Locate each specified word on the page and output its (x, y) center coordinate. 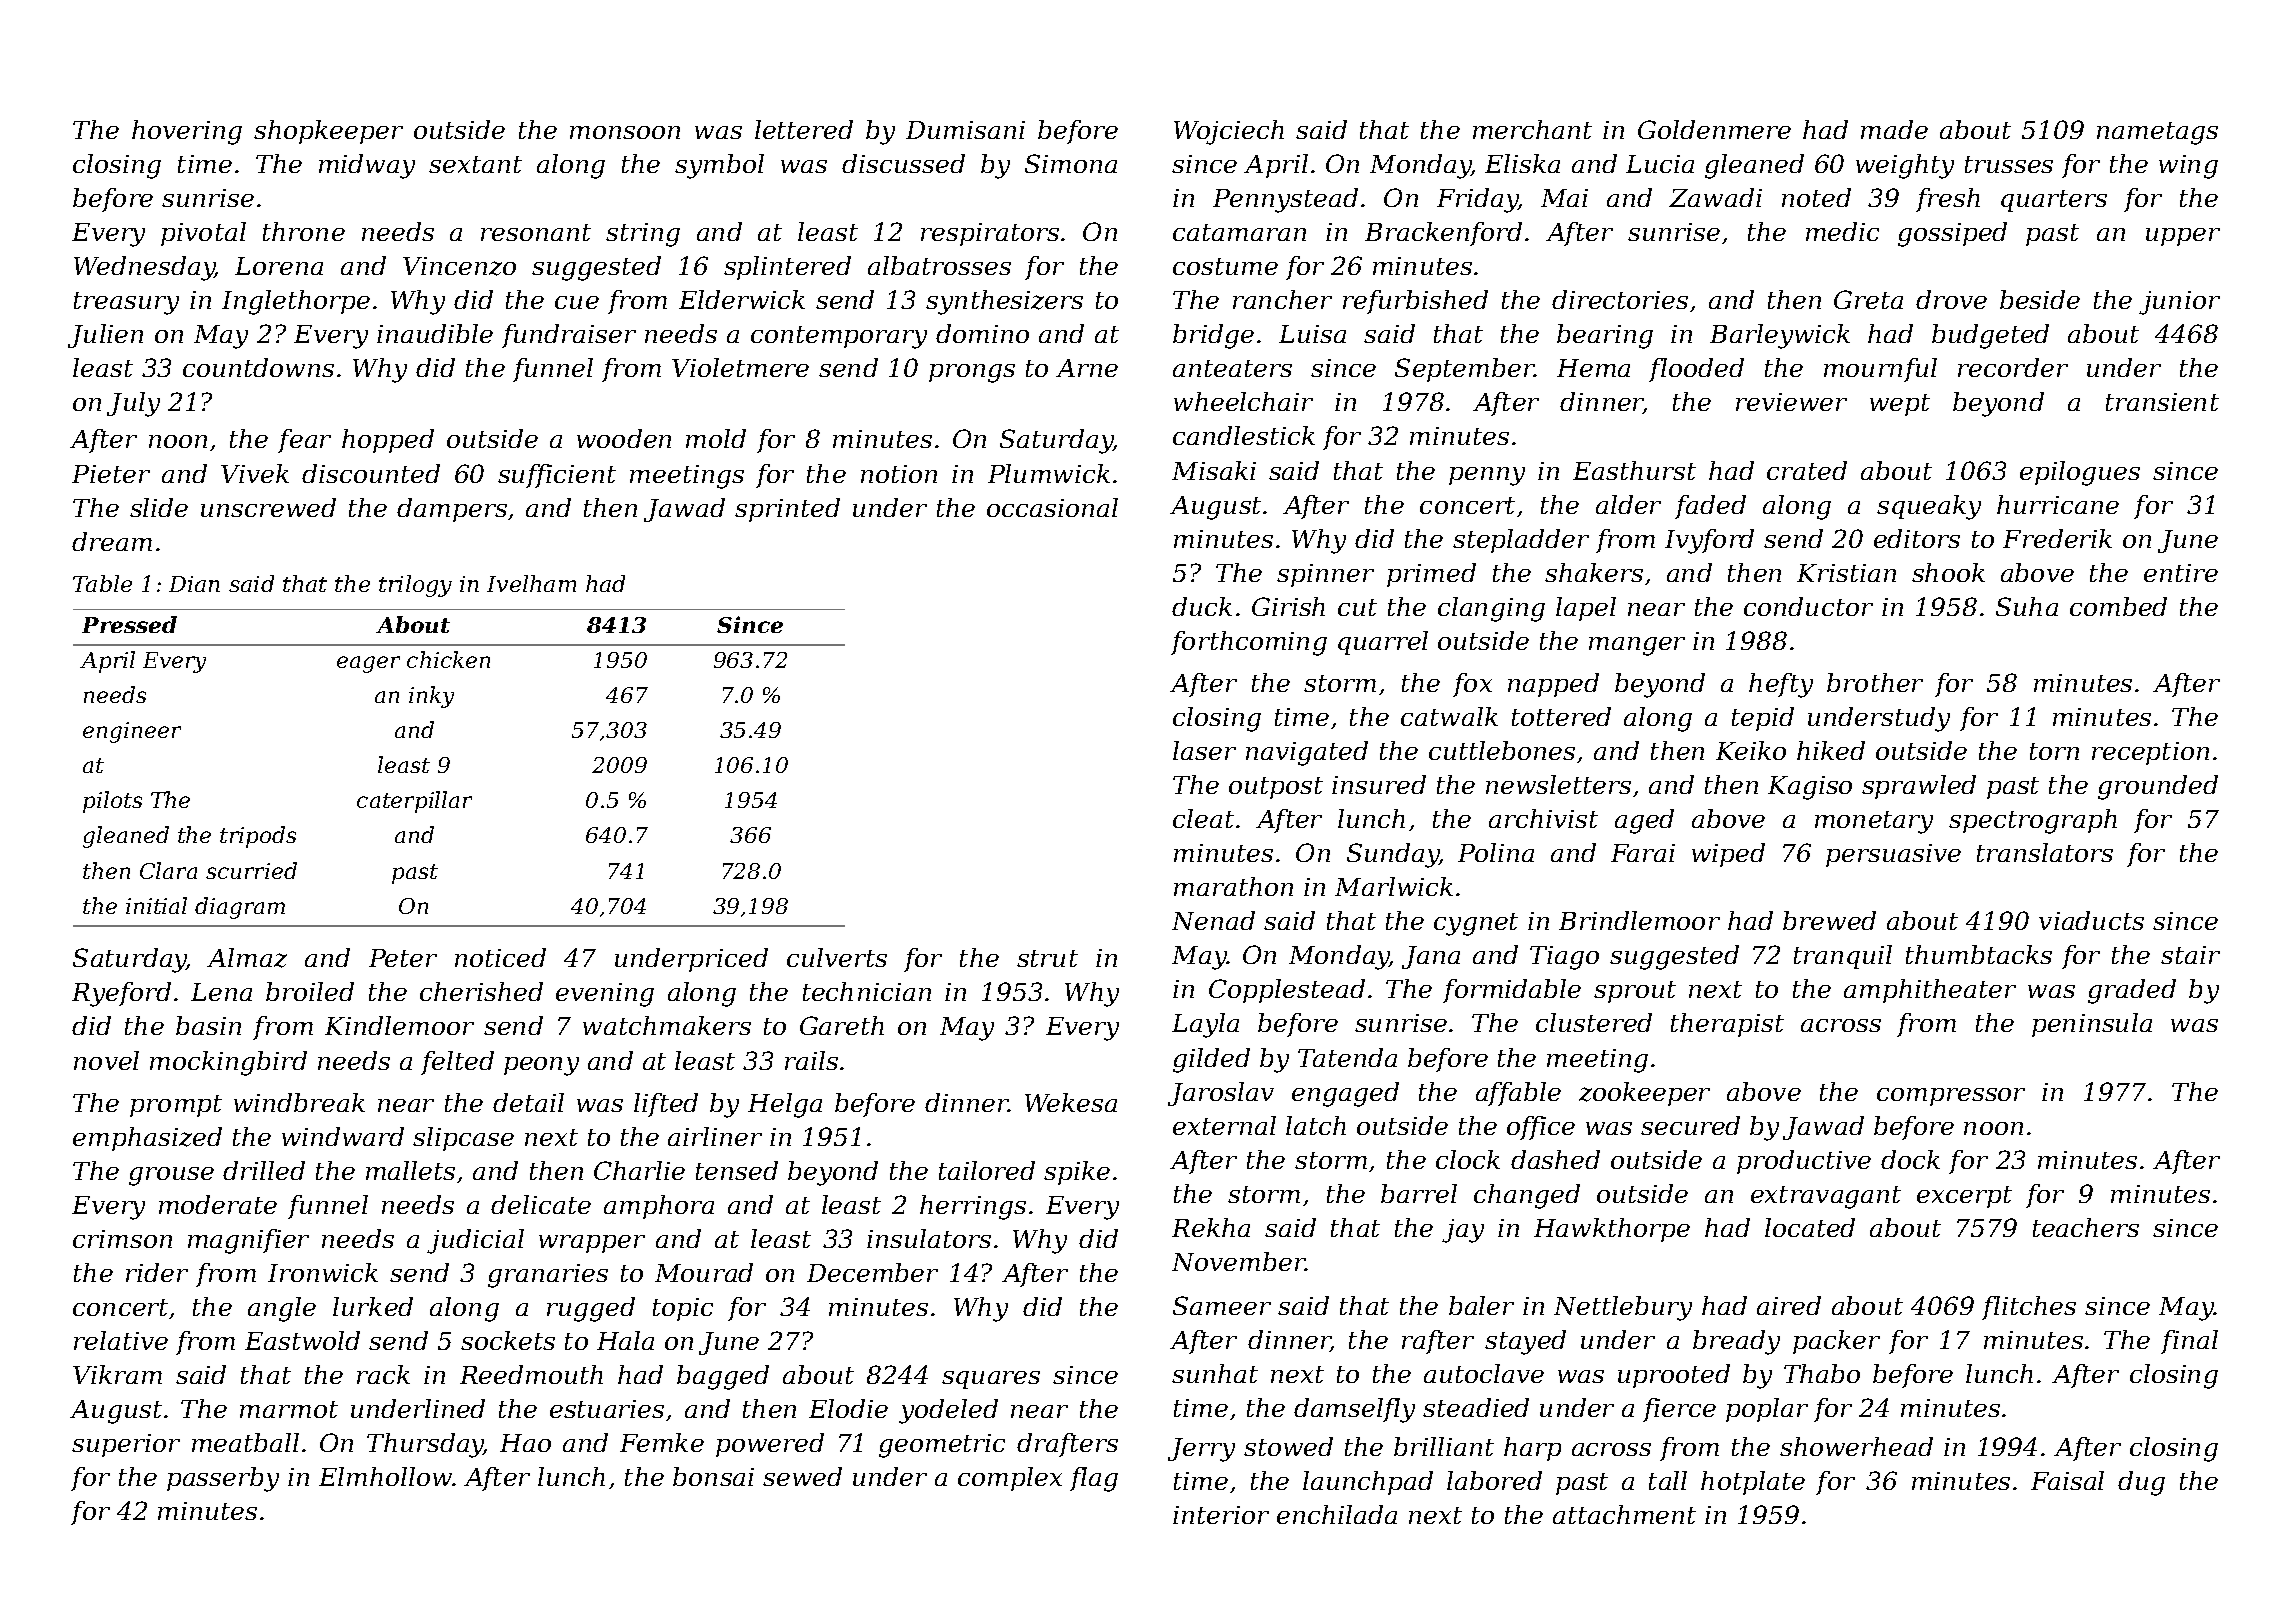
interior (1221, 1515)
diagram (240, 908)
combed (2118, 606)
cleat (1203, 818)
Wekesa (1071, 1102)
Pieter (111, 474)
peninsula (2092, 1025)
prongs (972, 373)
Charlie (639, 1170)
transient (2162, 402)
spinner (1325, 575)
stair (2190, 955)
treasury (126, 303)
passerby (223, 1479)
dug (2141, 1483)
